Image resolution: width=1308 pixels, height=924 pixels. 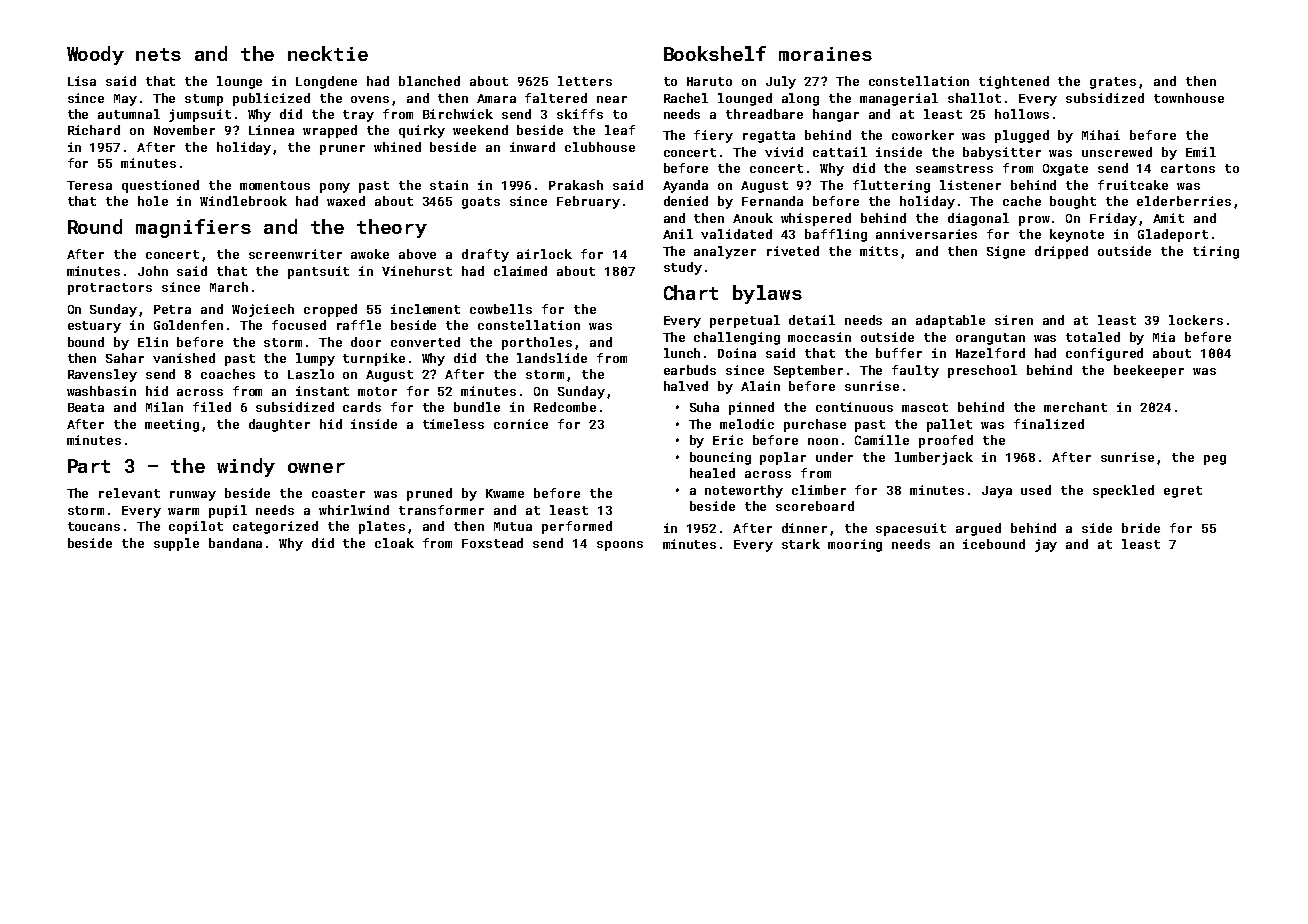 What do you see at coordinates (532, 147) in the screenshot?
I see `inward` at bounding box center [532, 147].
